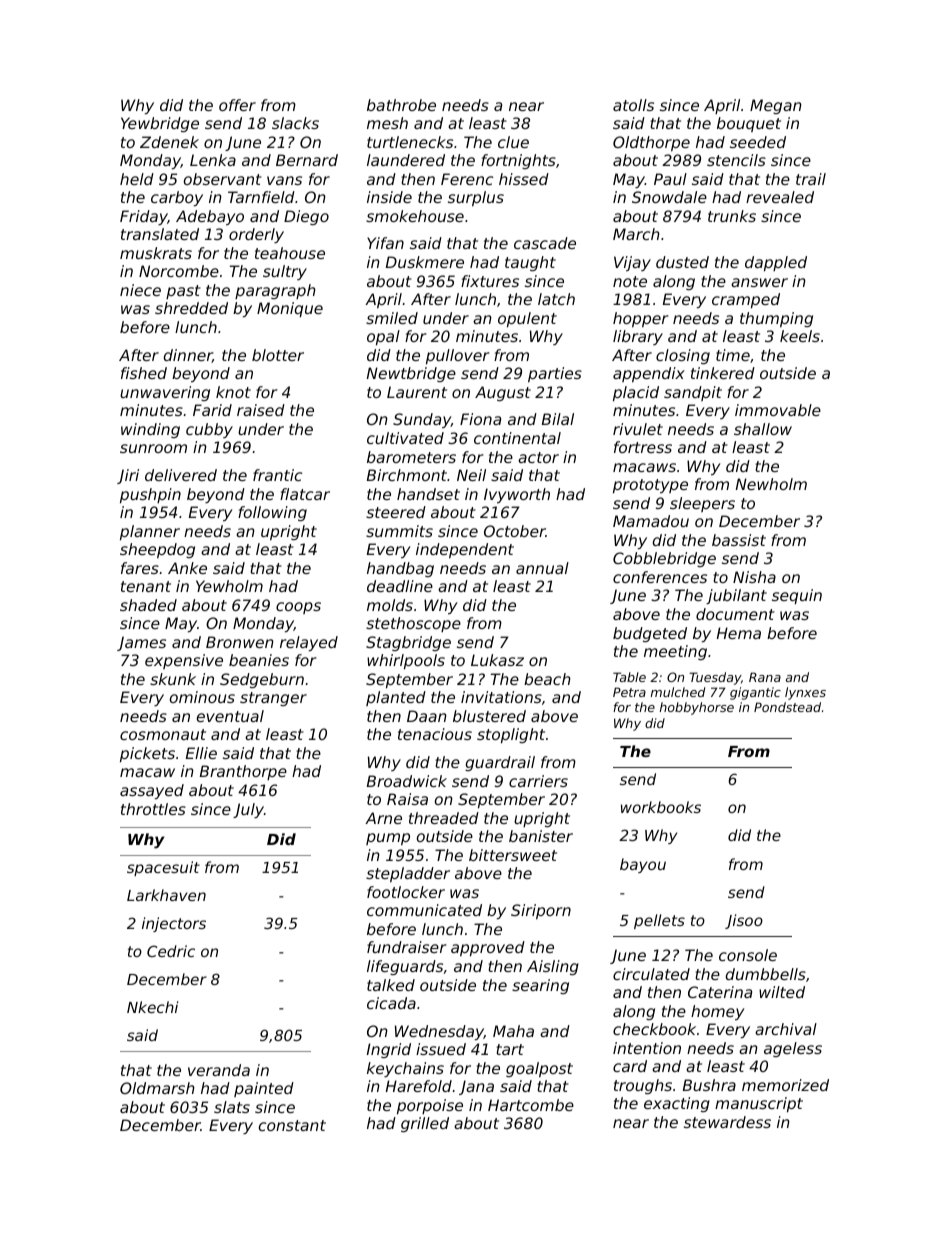 The image size is (952, 1233). I want to click on cicada, so click(391, 1003).
